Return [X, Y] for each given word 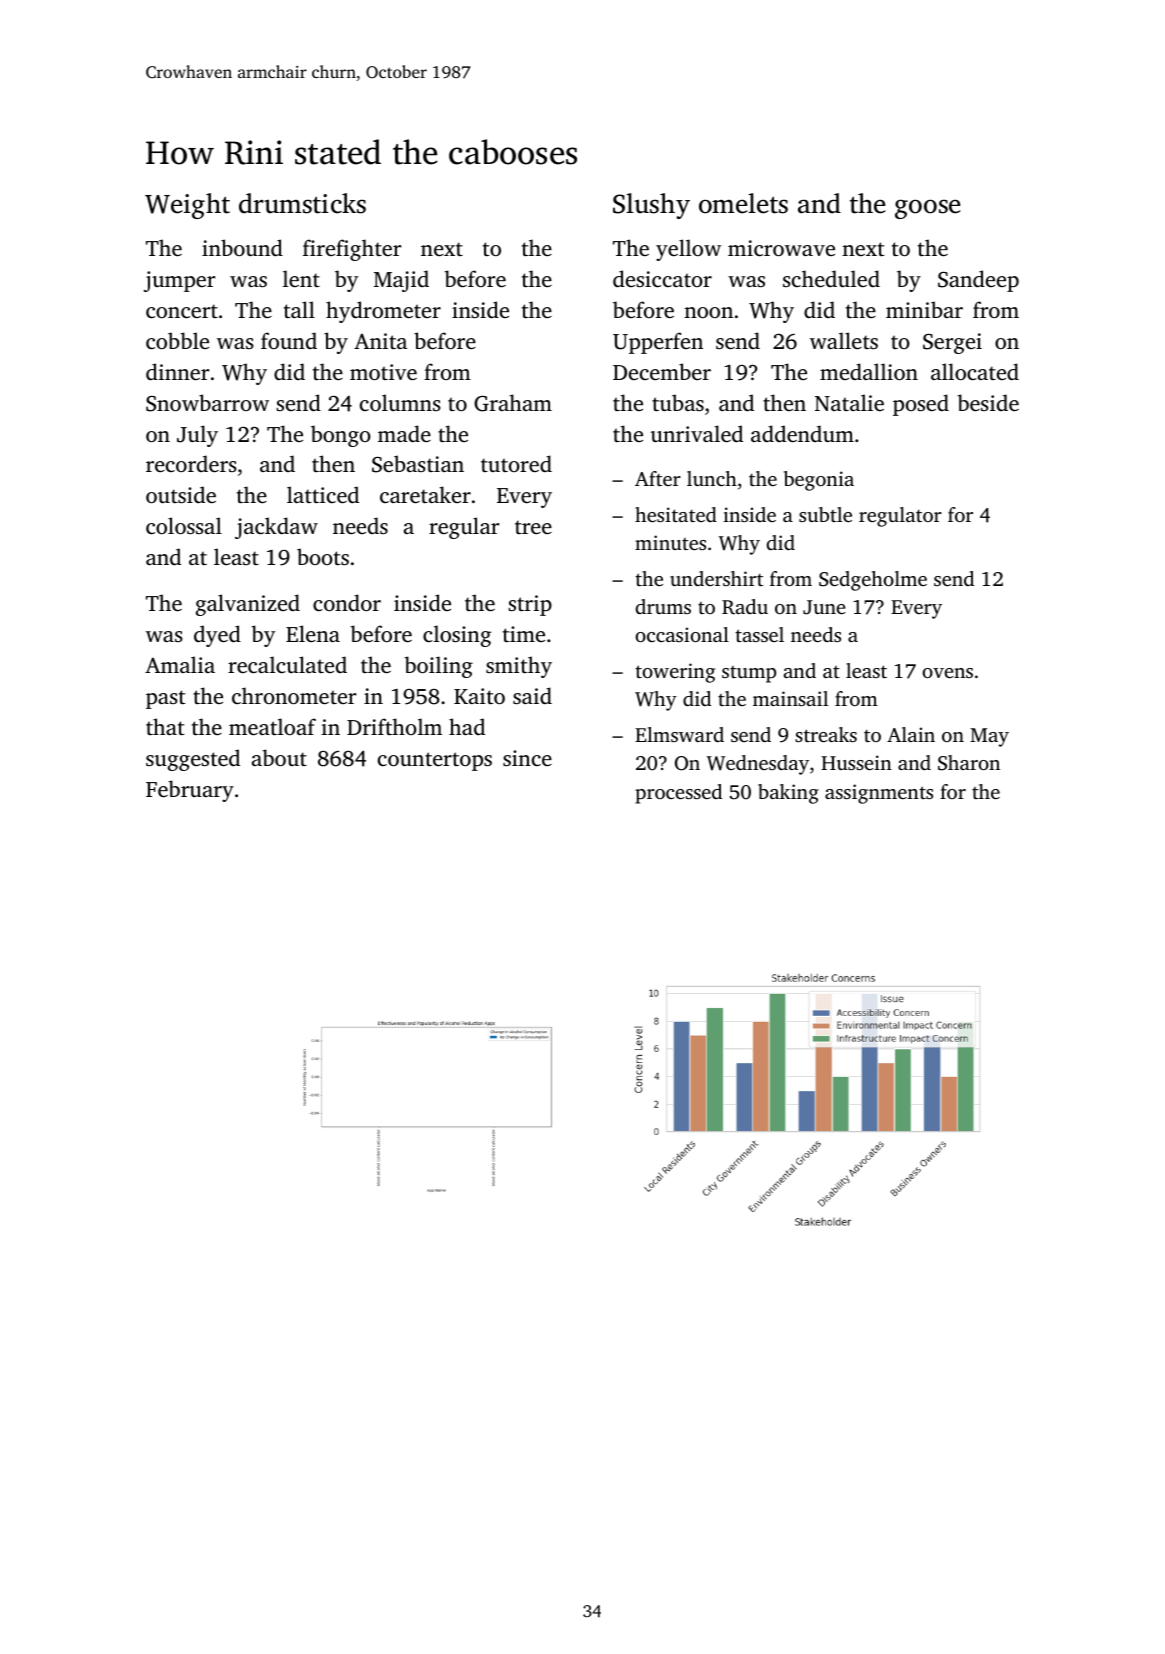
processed [678, 794]
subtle [825, 514]
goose [928, 209]
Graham [513, 403]
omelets [743, 203]
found [289, 340]
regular [464, 528]
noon [708, 312]
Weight [187, 206]
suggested [193, 760]
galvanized [248, 605]
